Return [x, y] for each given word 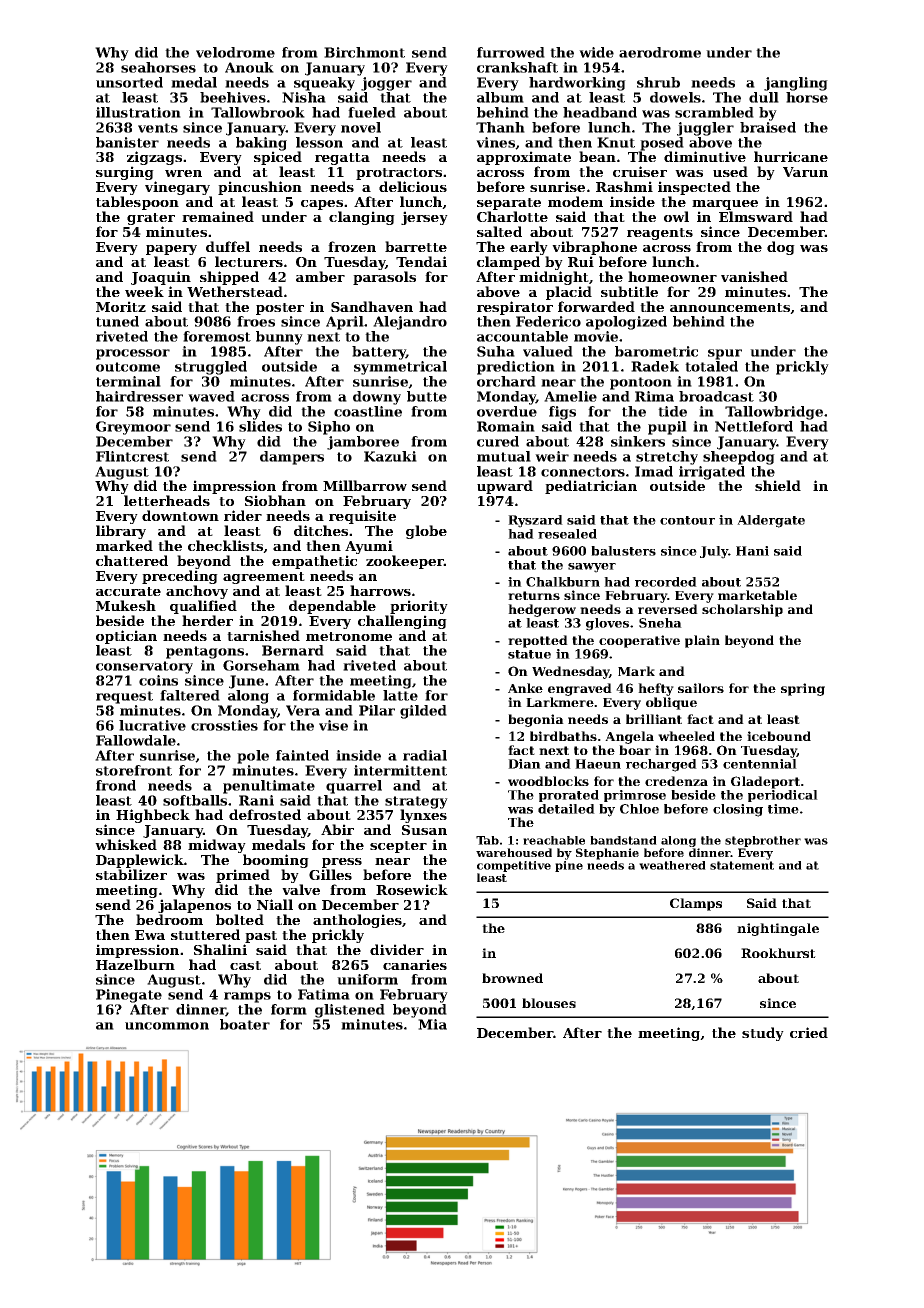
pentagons [205, 652]
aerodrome [660, 52]
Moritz [121, 306]
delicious [413, 186]
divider [397, 949]
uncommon [167, 1026]
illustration [138, 112]
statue [529, 654]
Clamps [696, 904]
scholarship [742, 610]
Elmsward [756, 216]
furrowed [511, 52]
